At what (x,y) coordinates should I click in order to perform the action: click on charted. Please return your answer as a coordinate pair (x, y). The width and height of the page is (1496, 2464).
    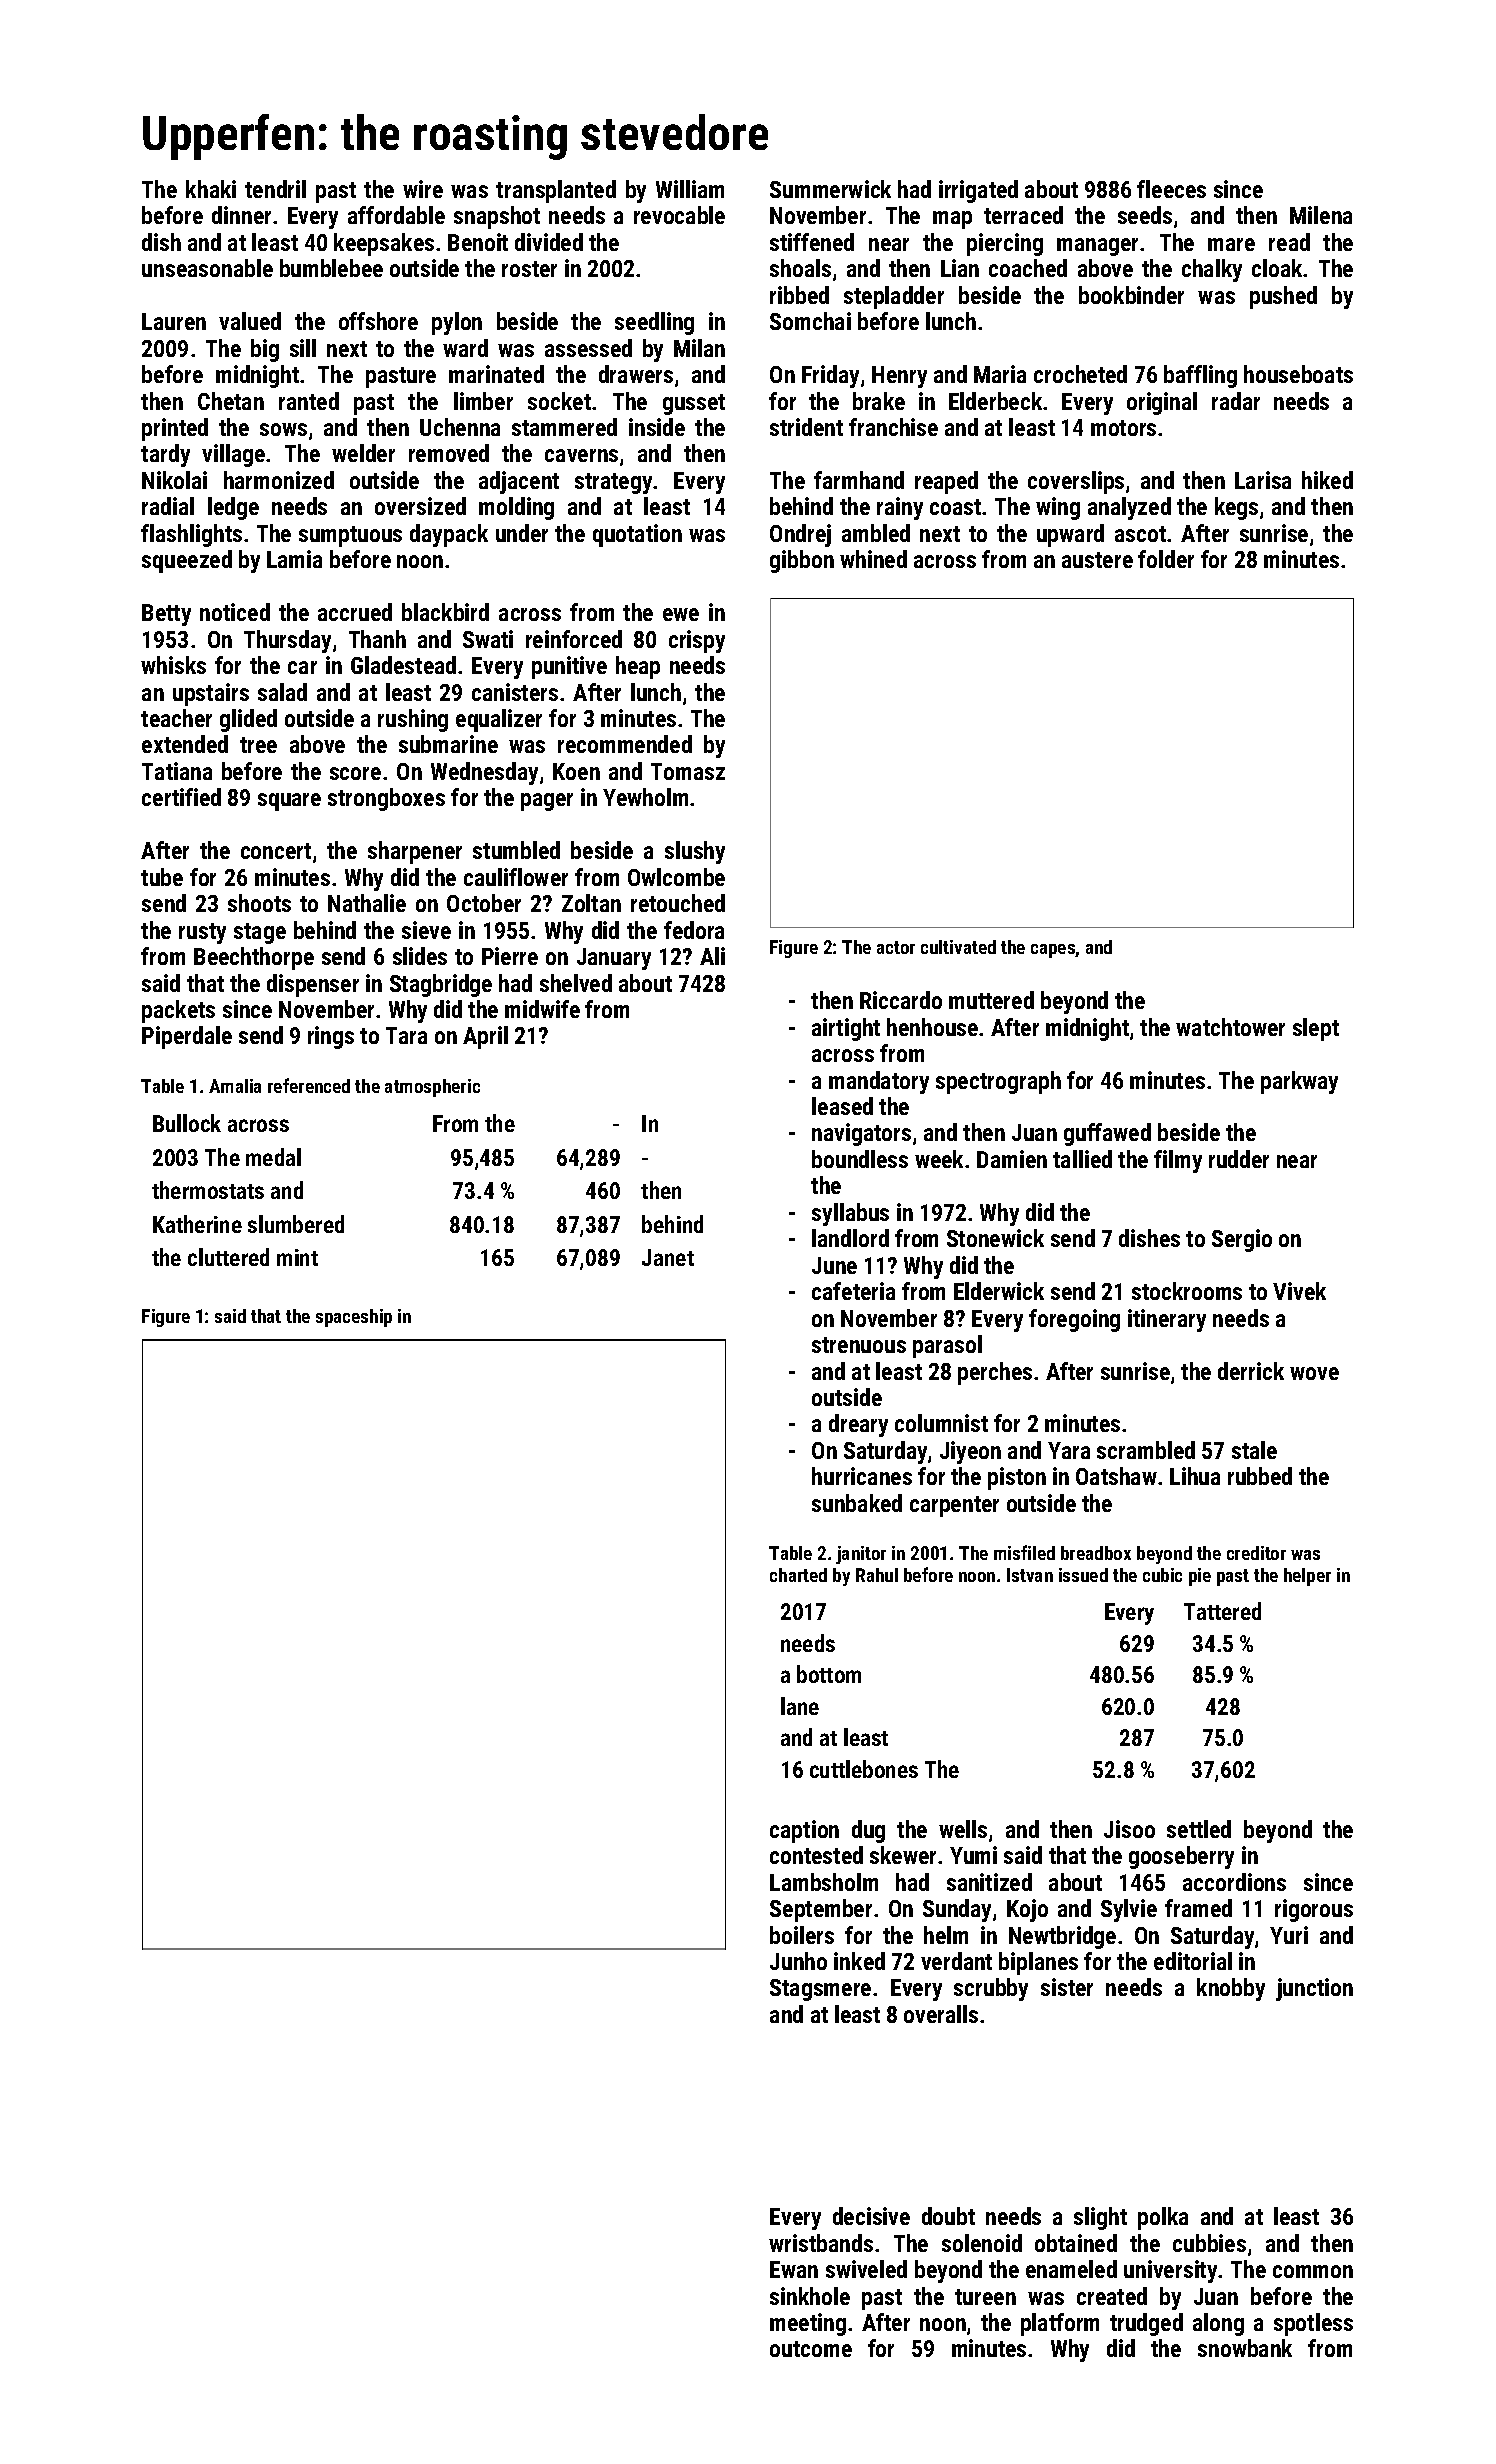
    Looking at the image, I should click on (798, 1575).
